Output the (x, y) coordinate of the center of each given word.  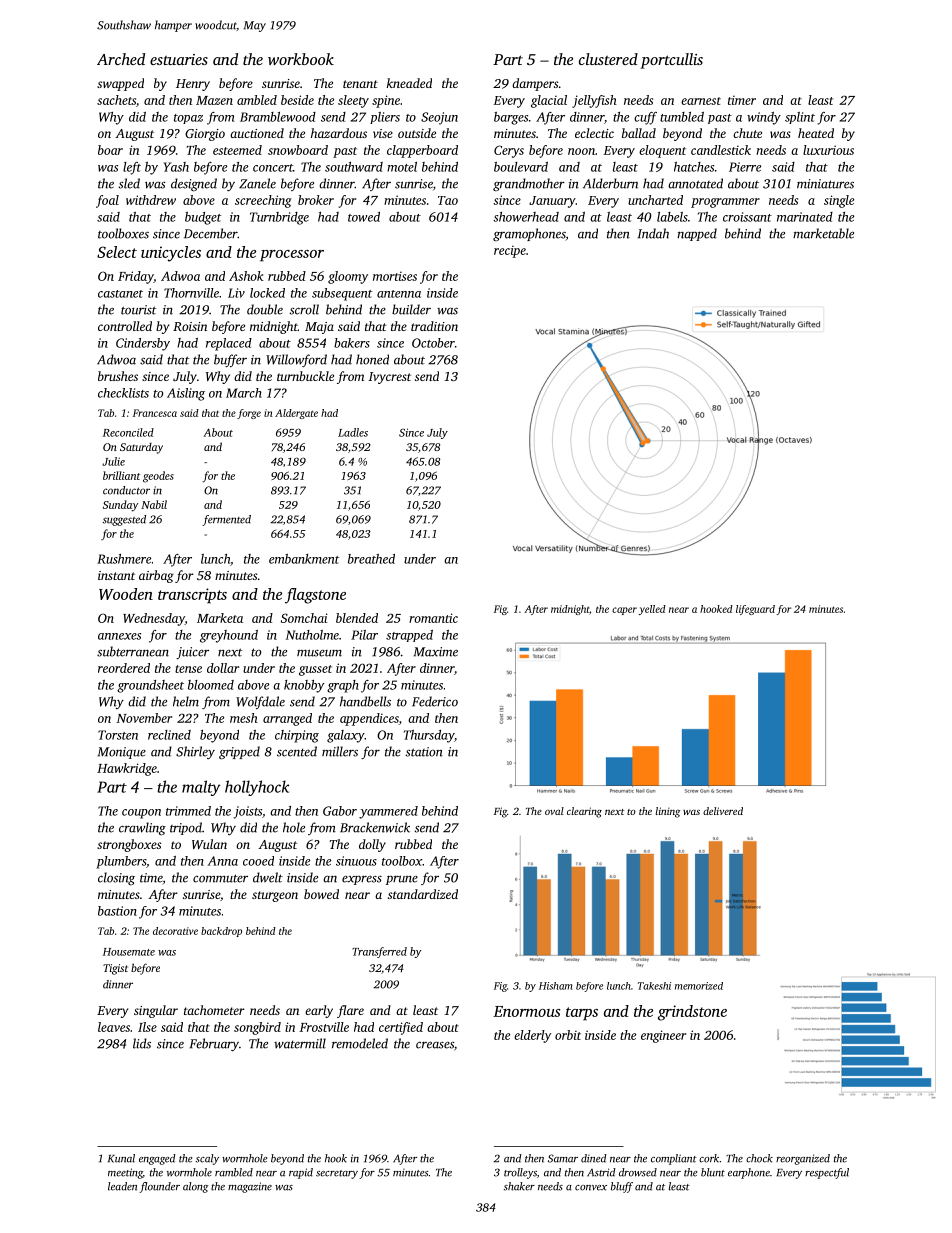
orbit (568, 1035)
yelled (652, 610)
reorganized (803, 1159)
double (265, 309)
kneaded (409, 83)
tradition (434, 326)
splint (800, 118)
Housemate (129, 952)
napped (697, 234)
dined (594, 1158)
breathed (371, 559)
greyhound (229, 636)
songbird (257, 1028)
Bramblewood (278, 117)
